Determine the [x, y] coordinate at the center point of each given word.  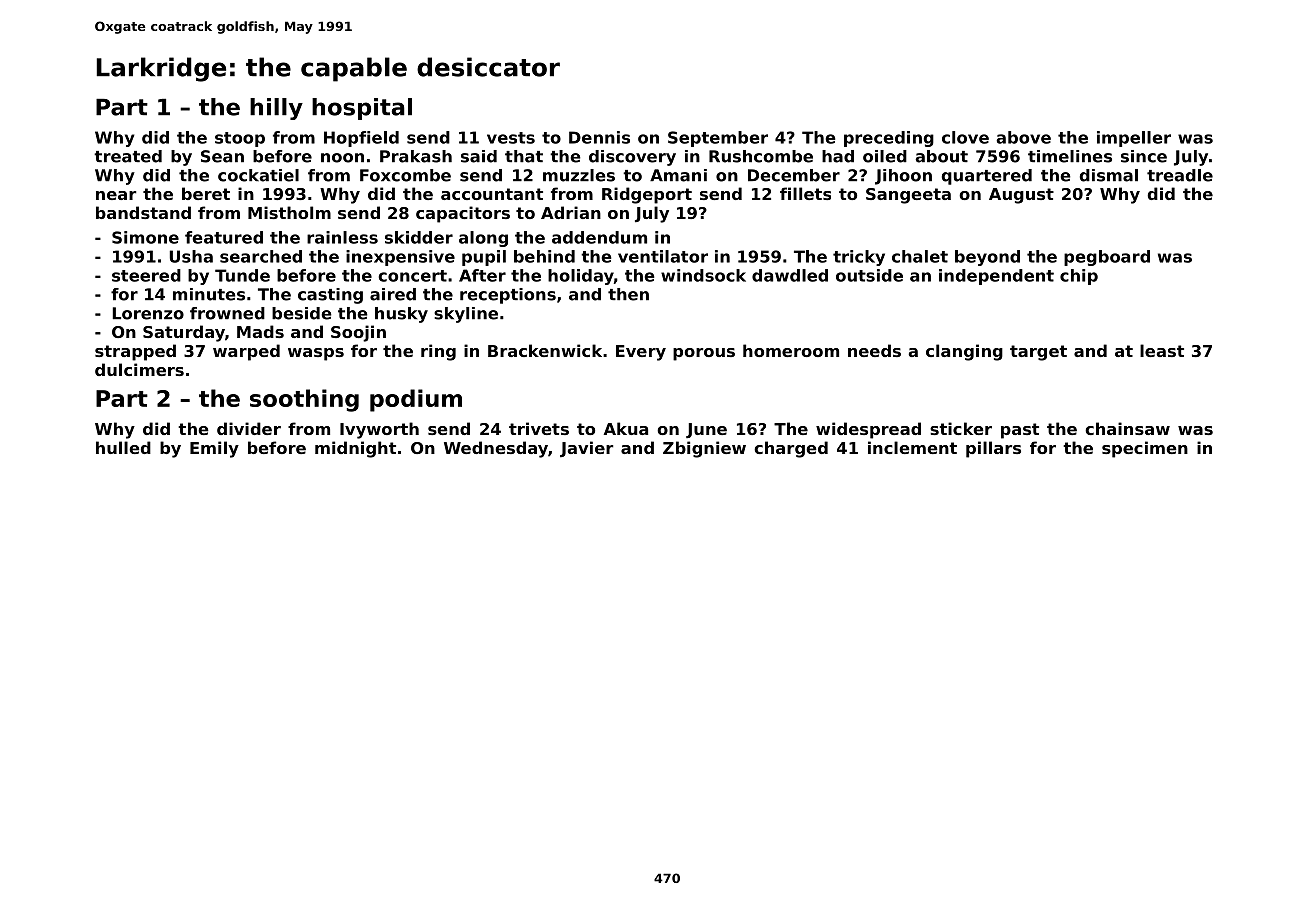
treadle [1180, 175]
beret [206, 193]
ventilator [663, 256]
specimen [1145, 449]
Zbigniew [704, 449]
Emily [214, 449]
